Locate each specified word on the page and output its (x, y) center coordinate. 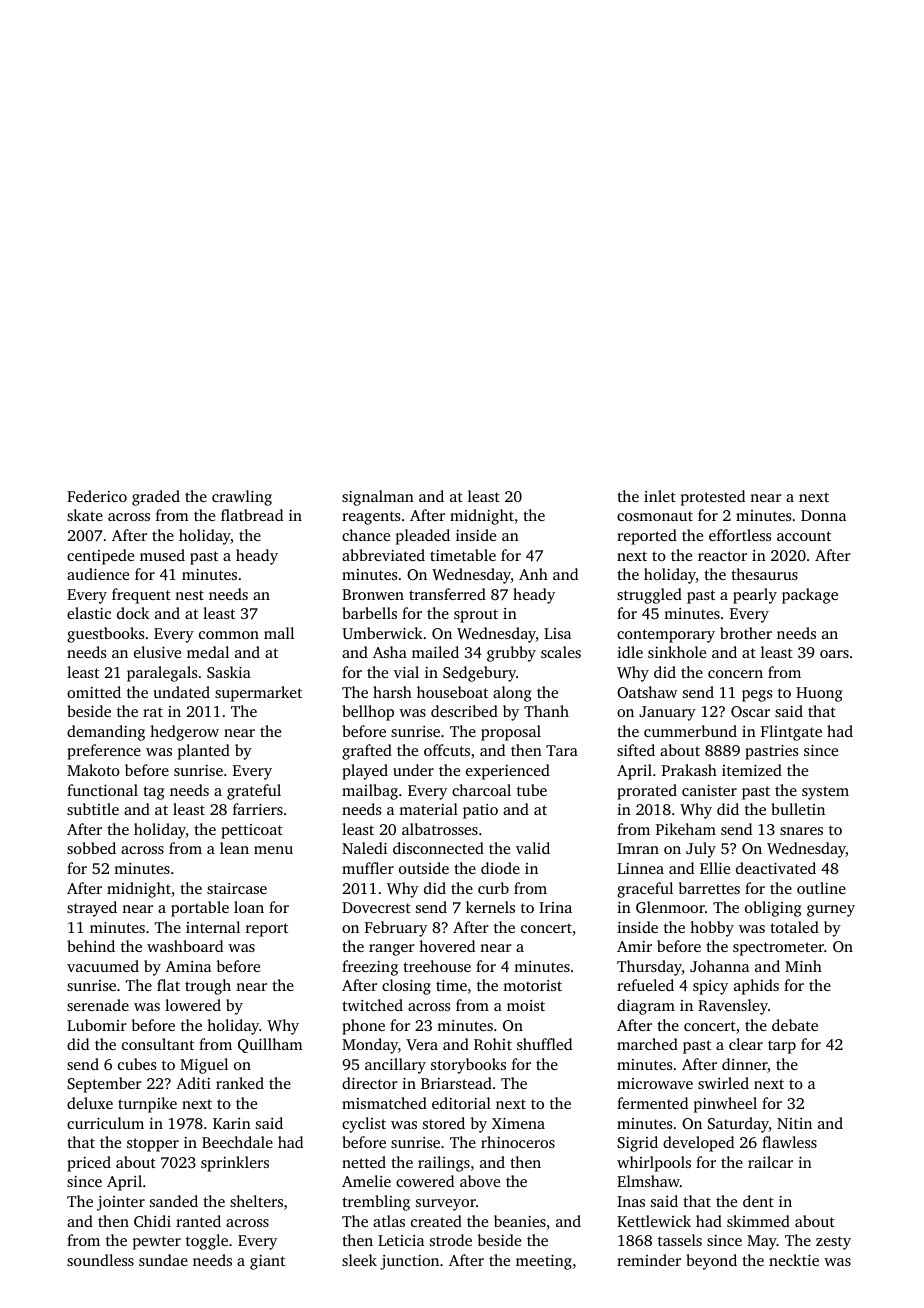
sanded (174, 1201)
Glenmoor (670, 907)
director (370, 1083)
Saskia (229, 672)
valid (533, 848)
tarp (782, 1047)
